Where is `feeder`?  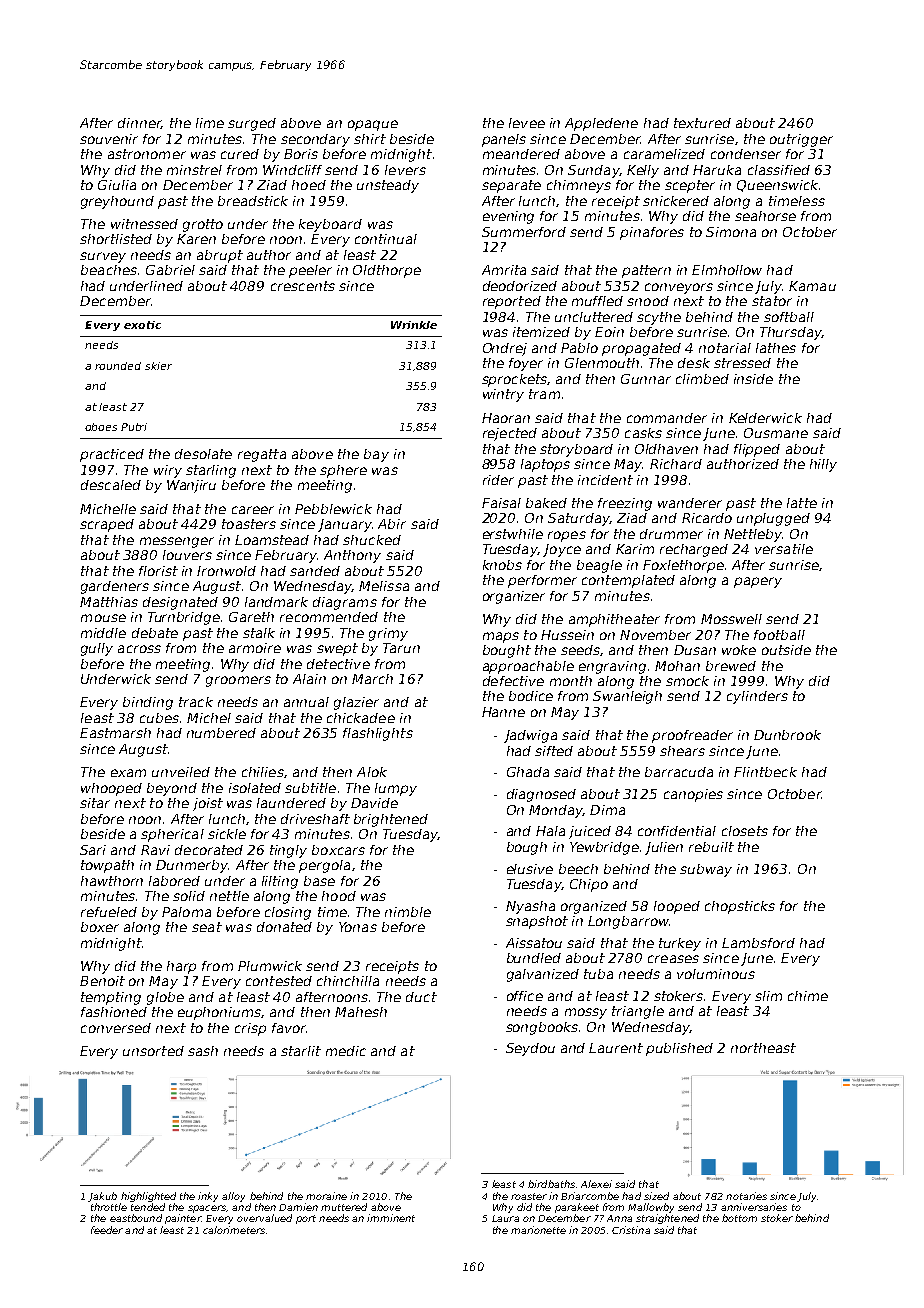 feeder is located at coordinates (107, 1230).
